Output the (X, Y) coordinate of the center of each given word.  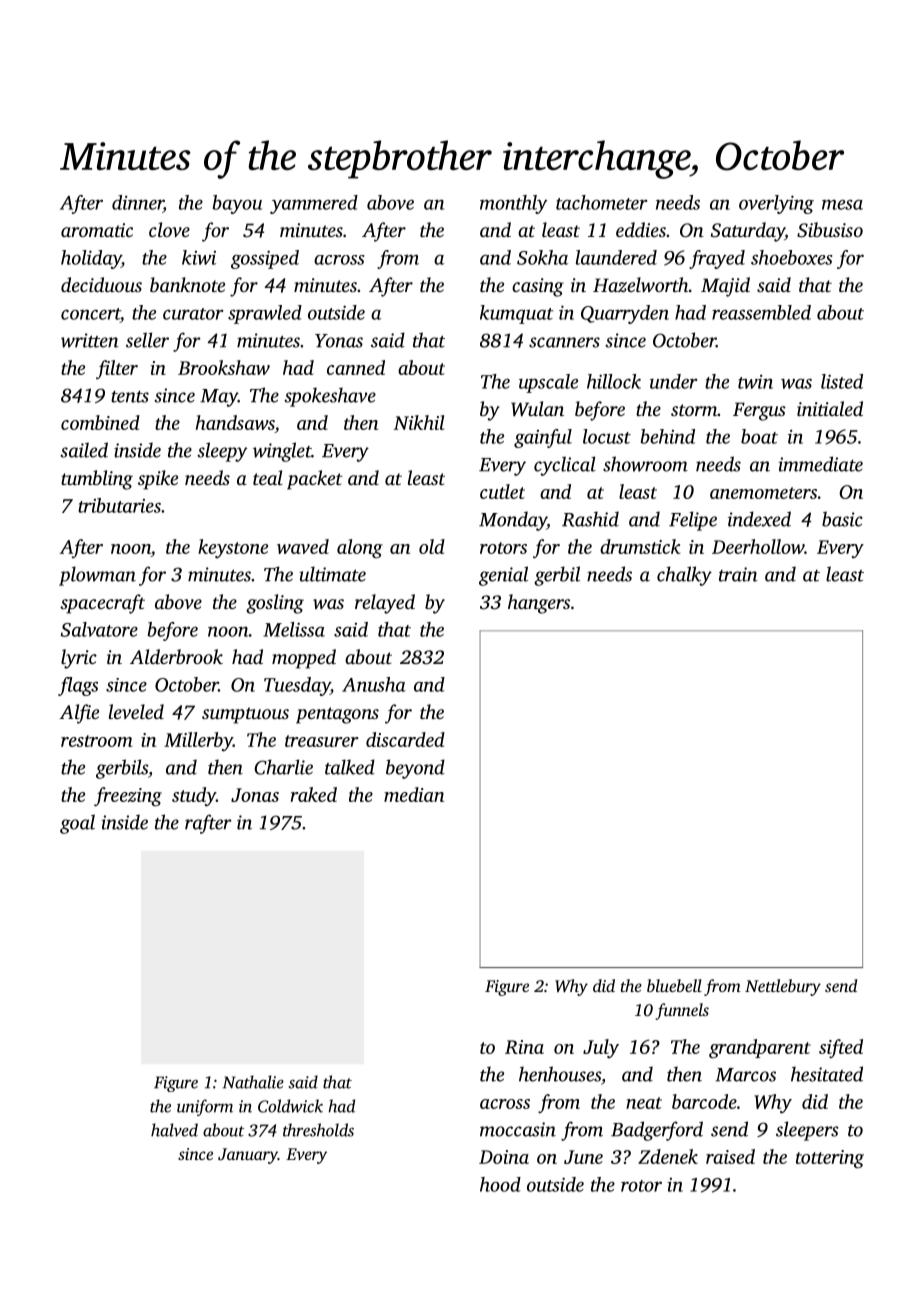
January (248, 1156)
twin (755, 382)
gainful (543, 438)
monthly (513, 204)
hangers (539, 604)
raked (314, 794)
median (414, 794)
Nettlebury (783, 987)
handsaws (235, 424)
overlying (776, 204)
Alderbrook (176, 656)
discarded (405, 739)
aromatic (97, 230)
